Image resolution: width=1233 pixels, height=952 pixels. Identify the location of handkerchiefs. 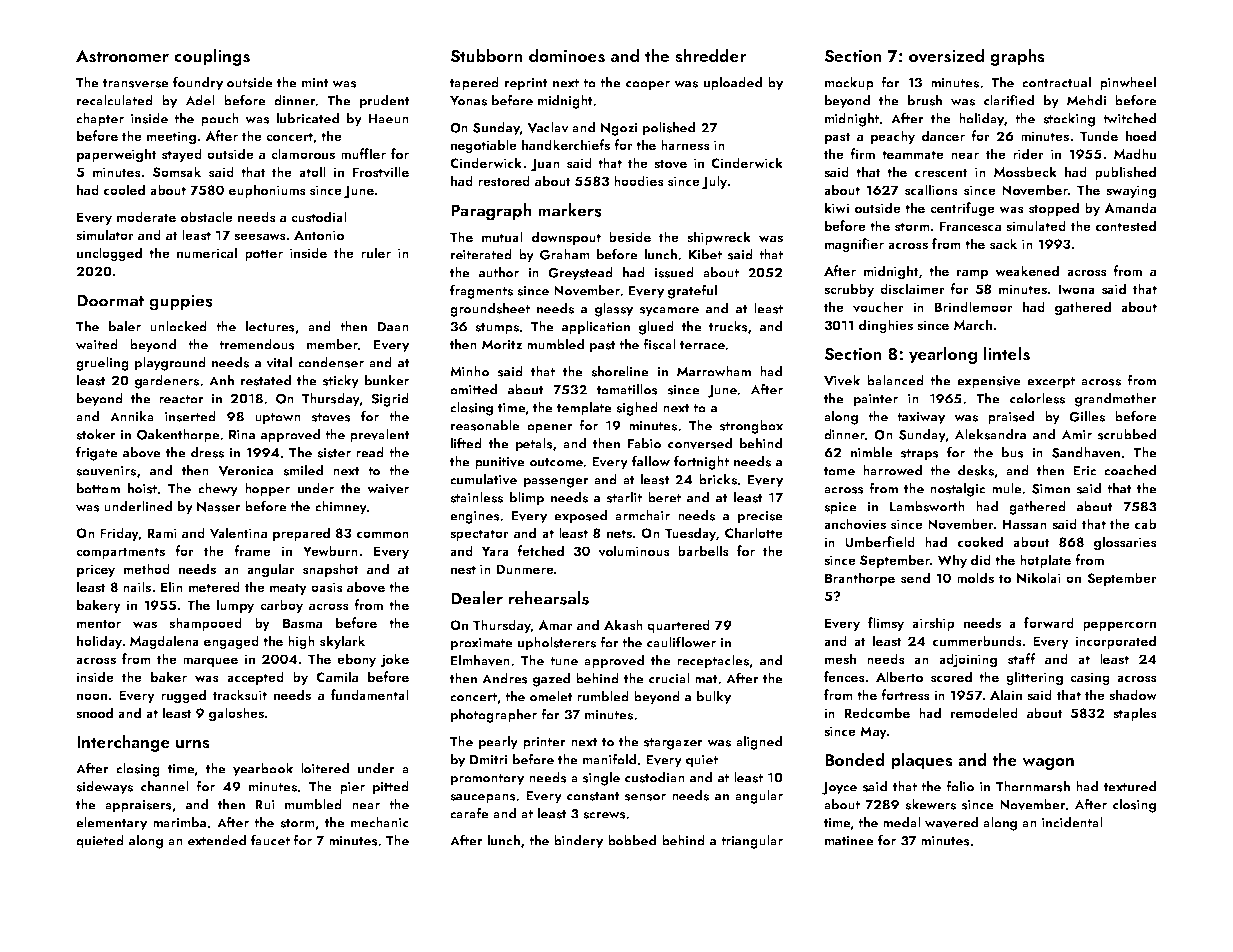
(566, 145).
